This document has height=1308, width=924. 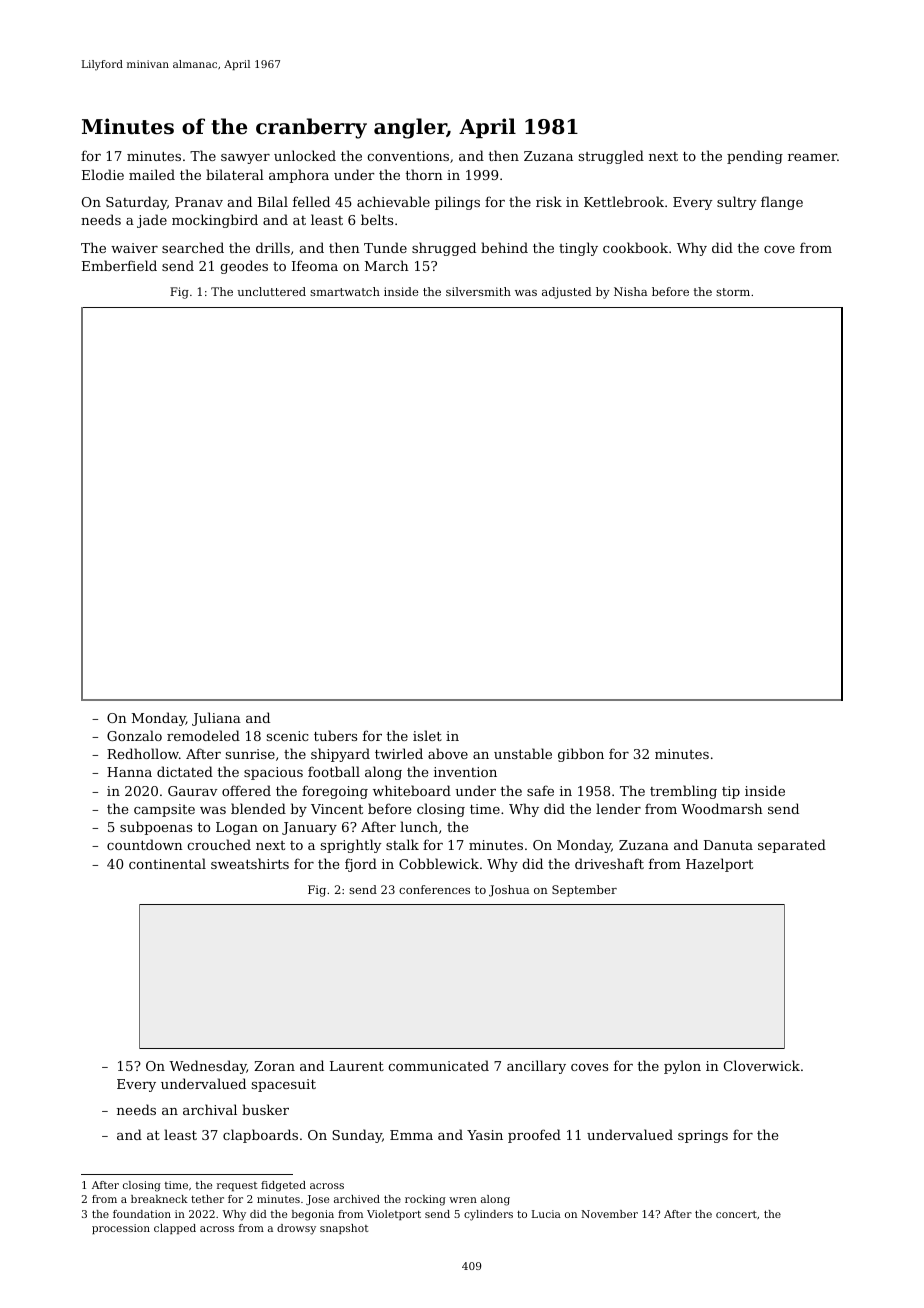 What do you see at coordinates (611, 157) in the document?
I see `struggled` at bounding box center [611, 157].
